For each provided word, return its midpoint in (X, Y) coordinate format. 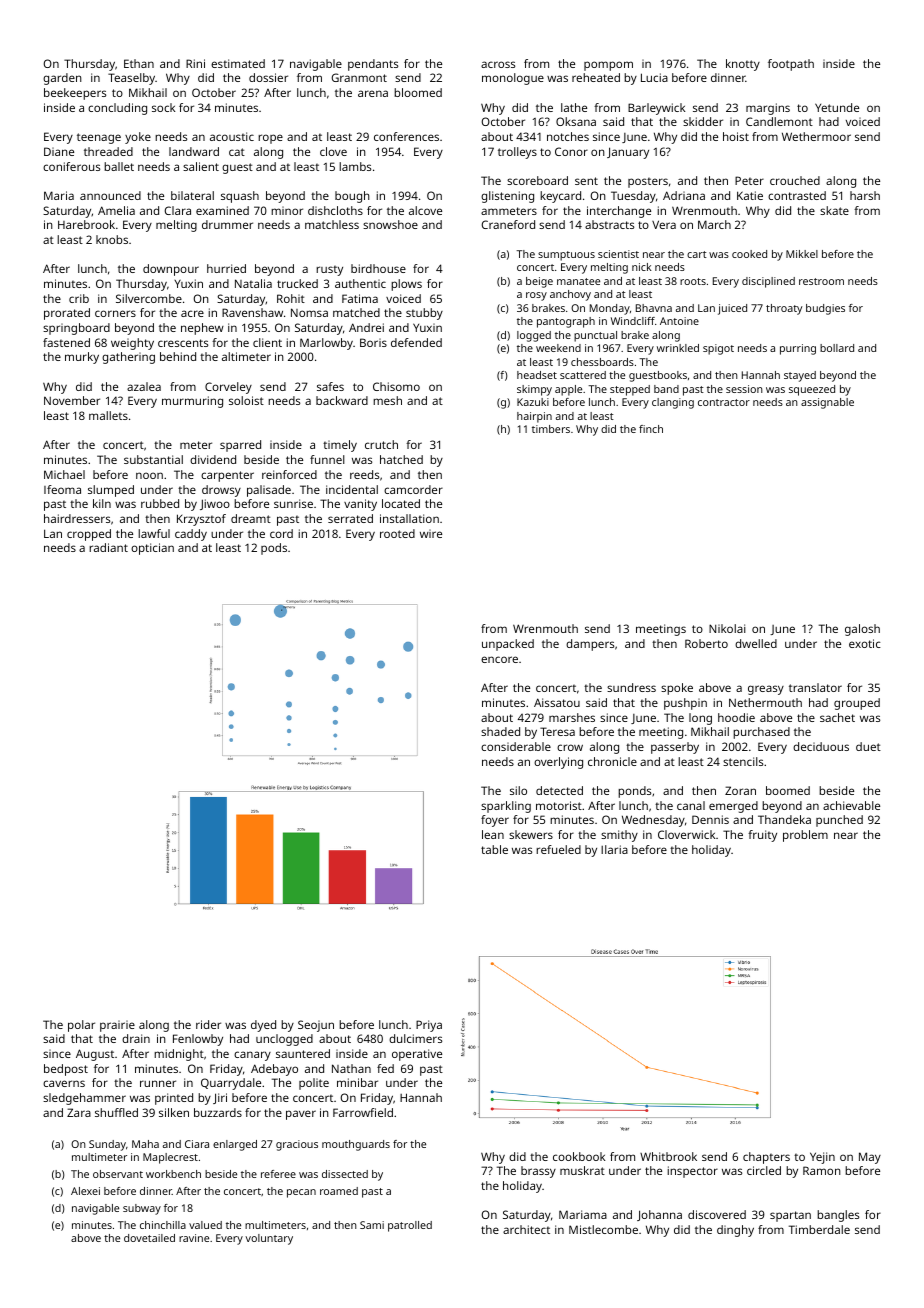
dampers (590, 645)
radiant (108, 547)
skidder (703, 121)
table (494, 849)
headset (537, 375)
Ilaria (614, 849)
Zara (79, 1112)
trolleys (517, 153)
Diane (59, 151)
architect (526, 1229)
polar (81, 1026)
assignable (827, 403)
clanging (673, 403)
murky (82, 358)
